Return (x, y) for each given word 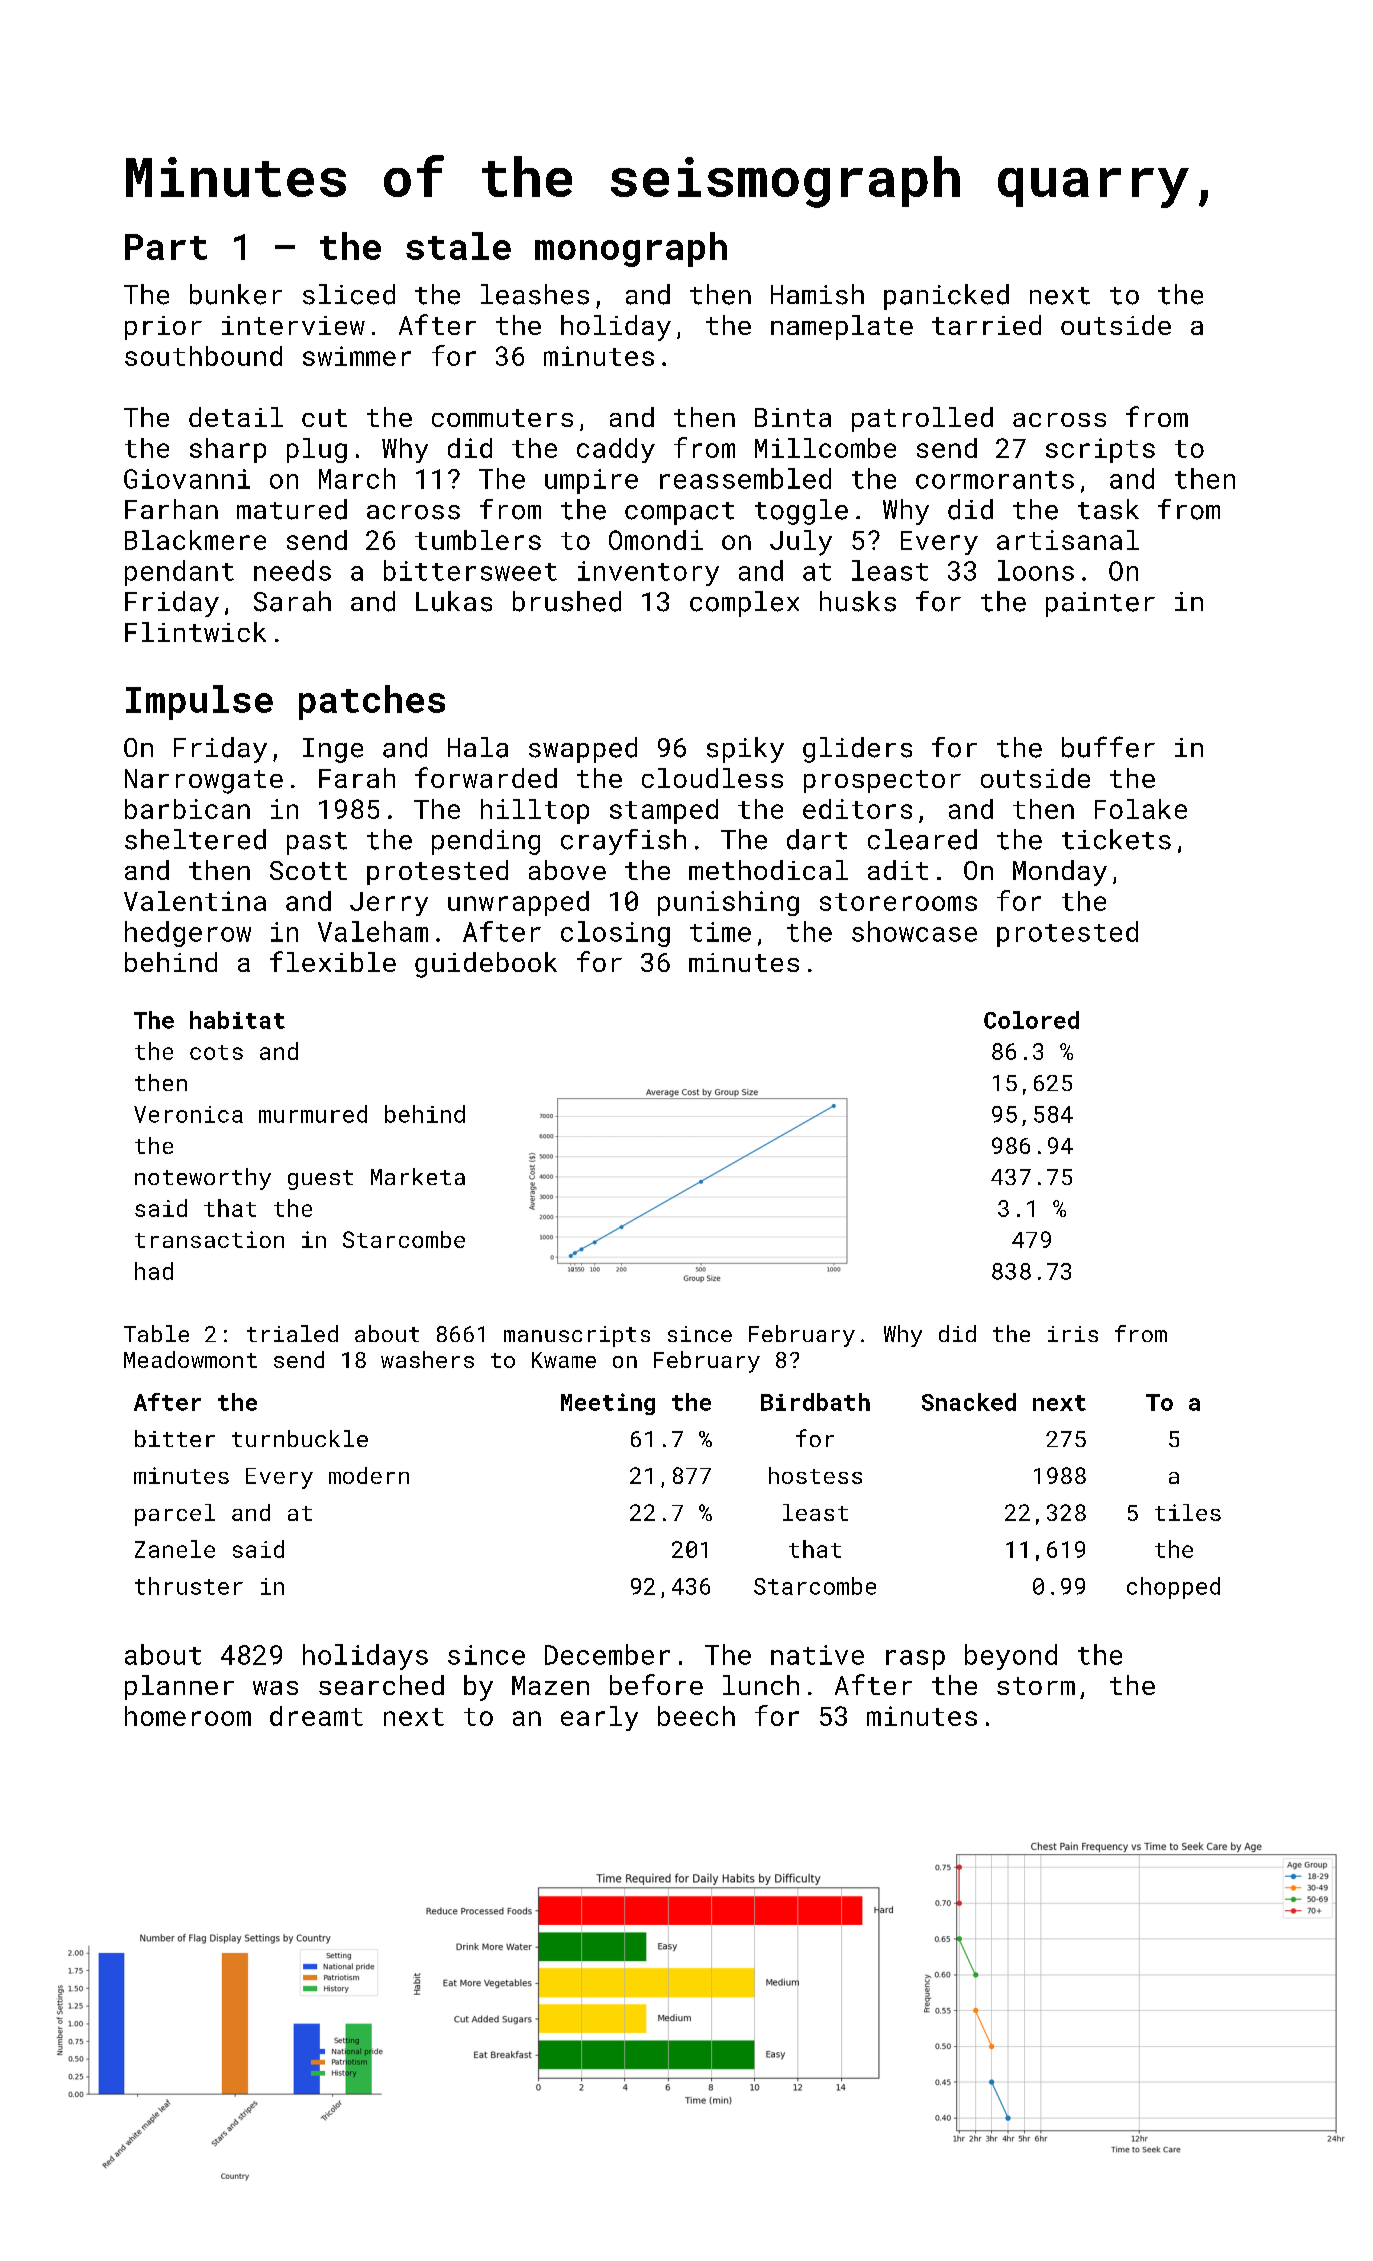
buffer (1108, 747)
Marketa (418, 1176)
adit (898, 870)
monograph (631, 249)
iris (1073, 1334)
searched (381, 1685)
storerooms (898, 902)
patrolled (922, 419)
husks (858, 601)
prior (163, 328)
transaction (209, 1239)
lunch (761, 1685)
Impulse (199, 702)
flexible (333, 961)
